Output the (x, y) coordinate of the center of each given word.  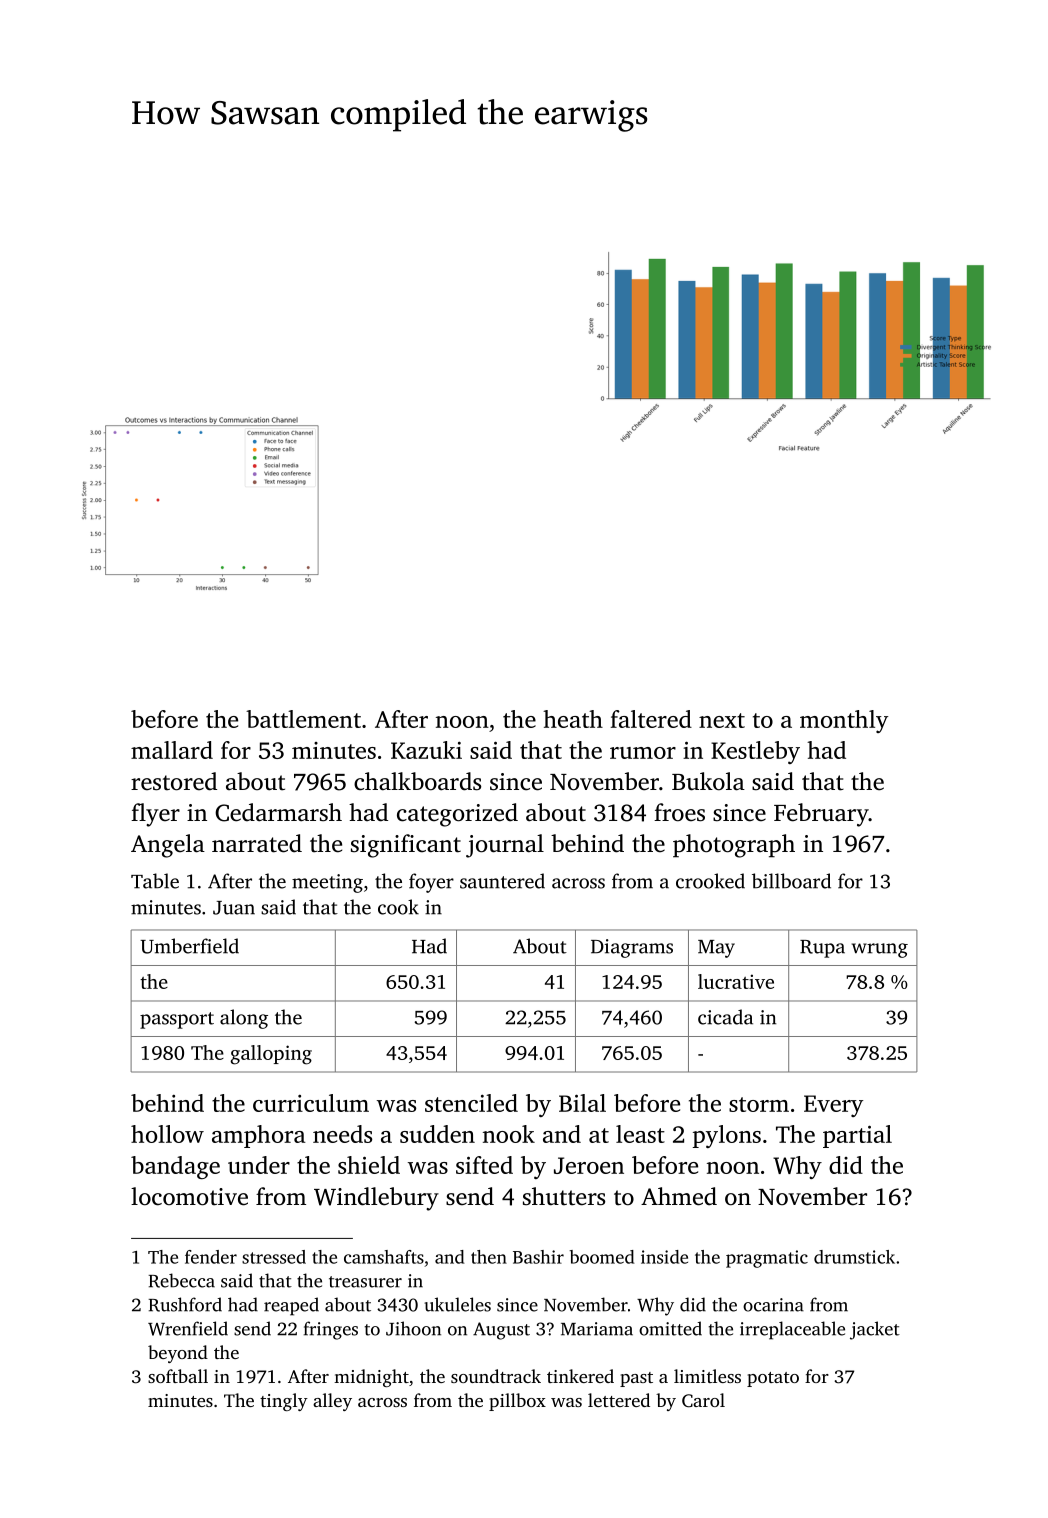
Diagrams (632, 948)
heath (573, 719)
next (722, 720)
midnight (371, 1378)
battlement (303, 719)
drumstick (854, 1257)
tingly (284, 1402)
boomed (601, 1257)
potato (773, 1379)
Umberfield (189, 946)
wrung (880, 950)
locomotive (189, 1196)
